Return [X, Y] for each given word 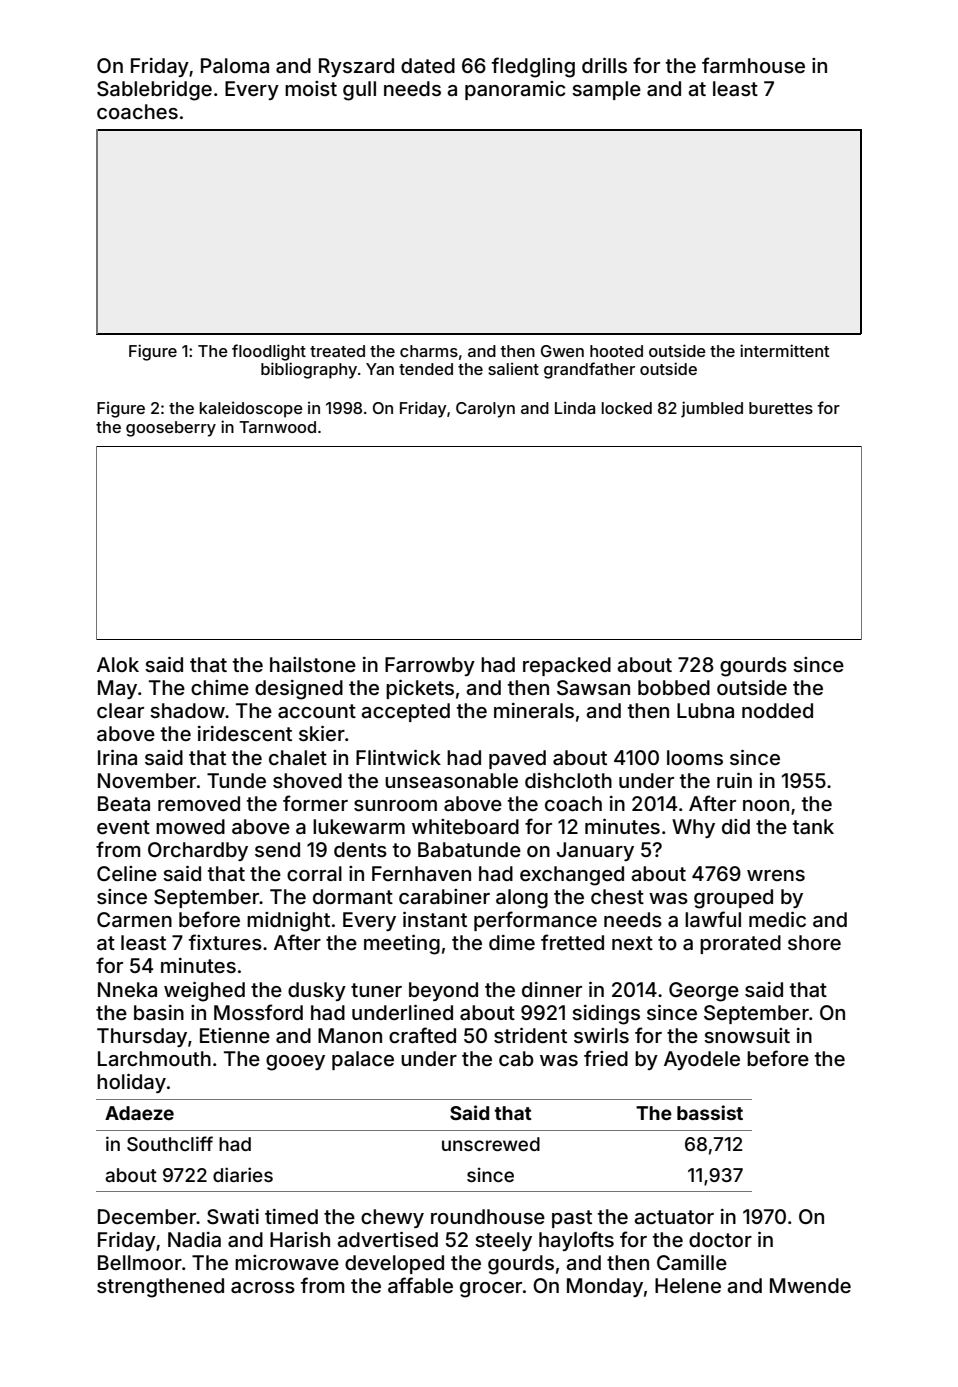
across [263, 1287]
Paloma [235, 65]
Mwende [810, 1285]
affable [420, 1285]
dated [428, 65]
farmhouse [753, 65]
